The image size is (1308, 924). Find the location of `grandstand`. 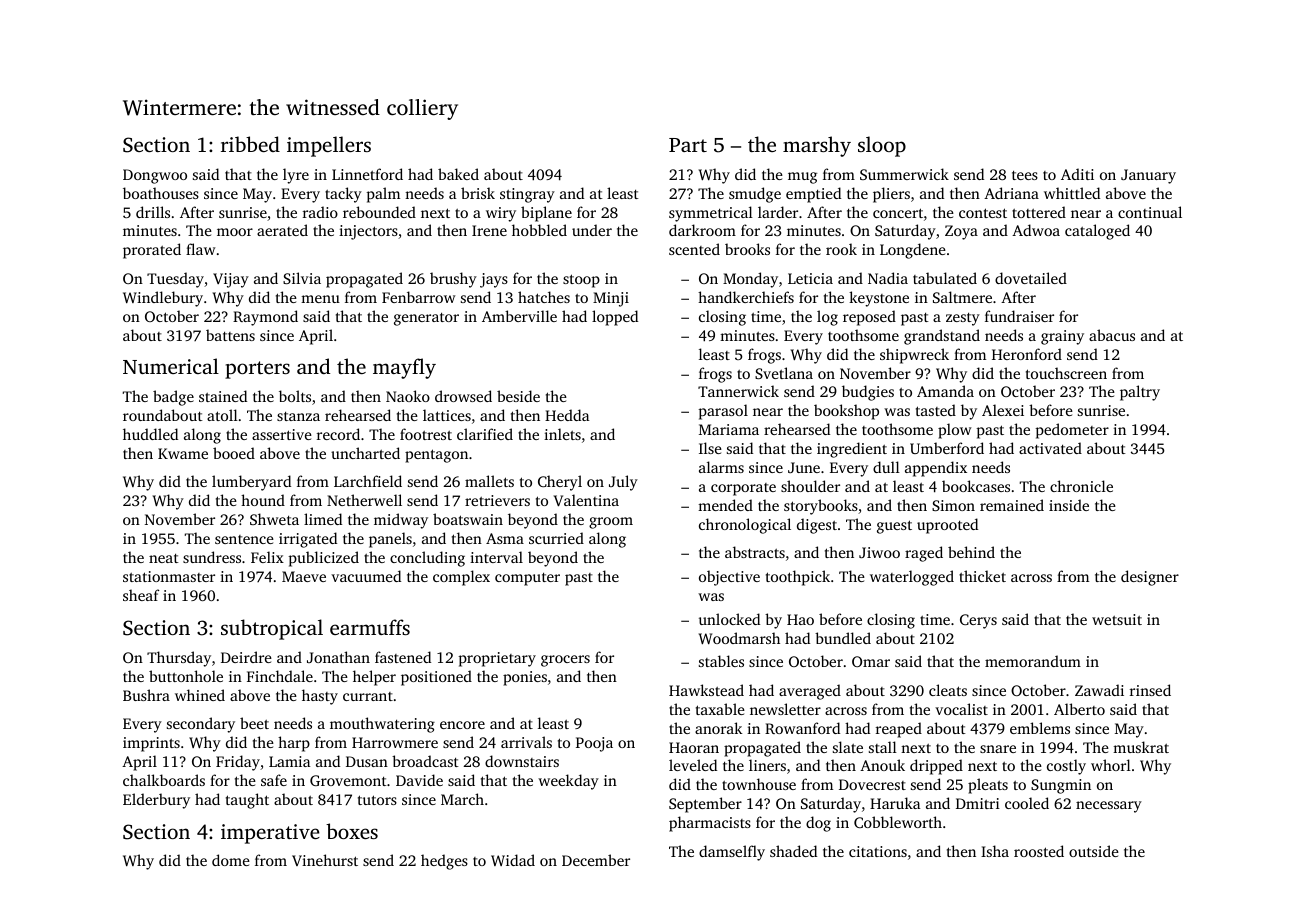

grandstand is located at coordinates (942, 337).
